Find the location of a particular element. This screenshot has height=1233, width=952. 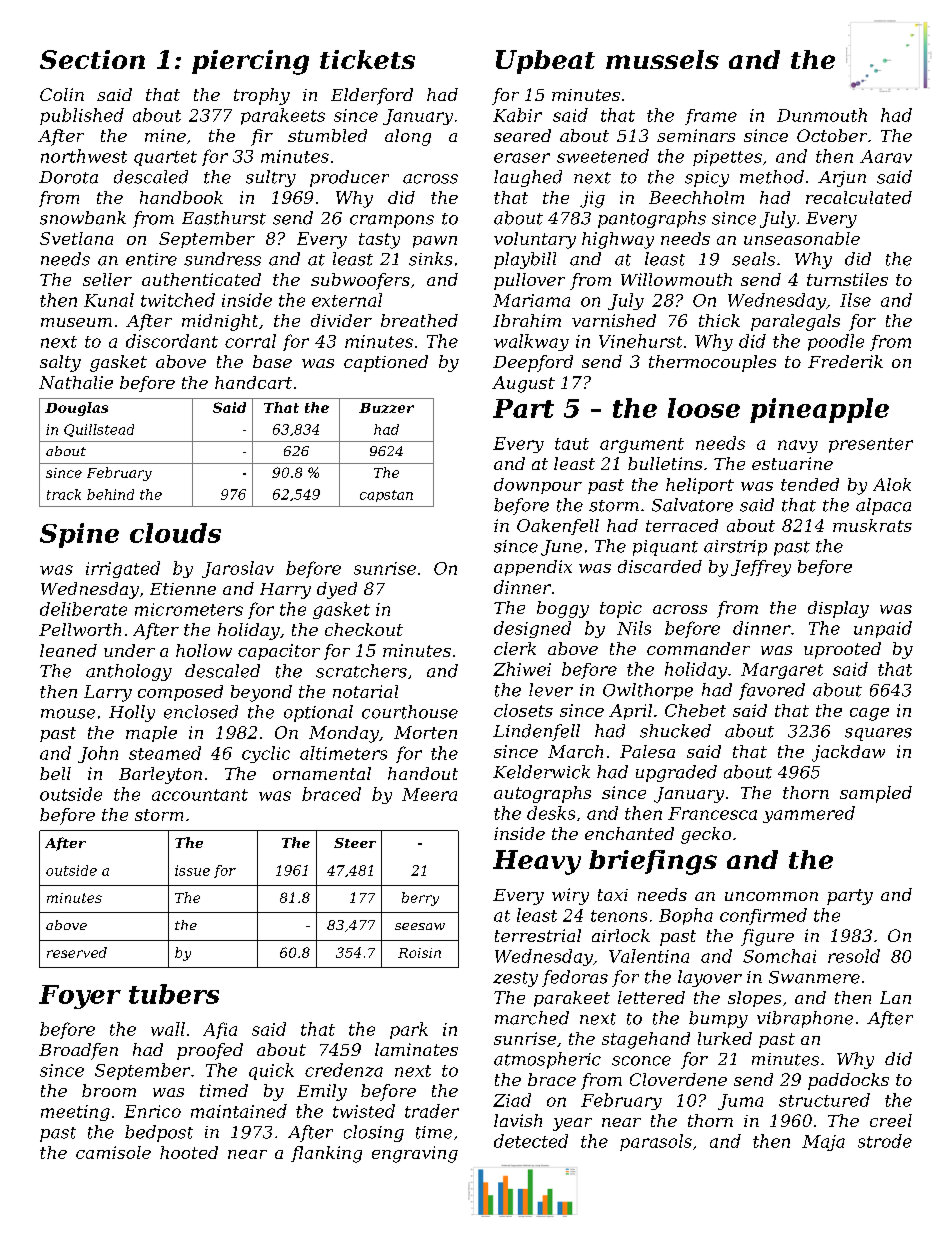

tubers is located at coordinates (174, 994).
